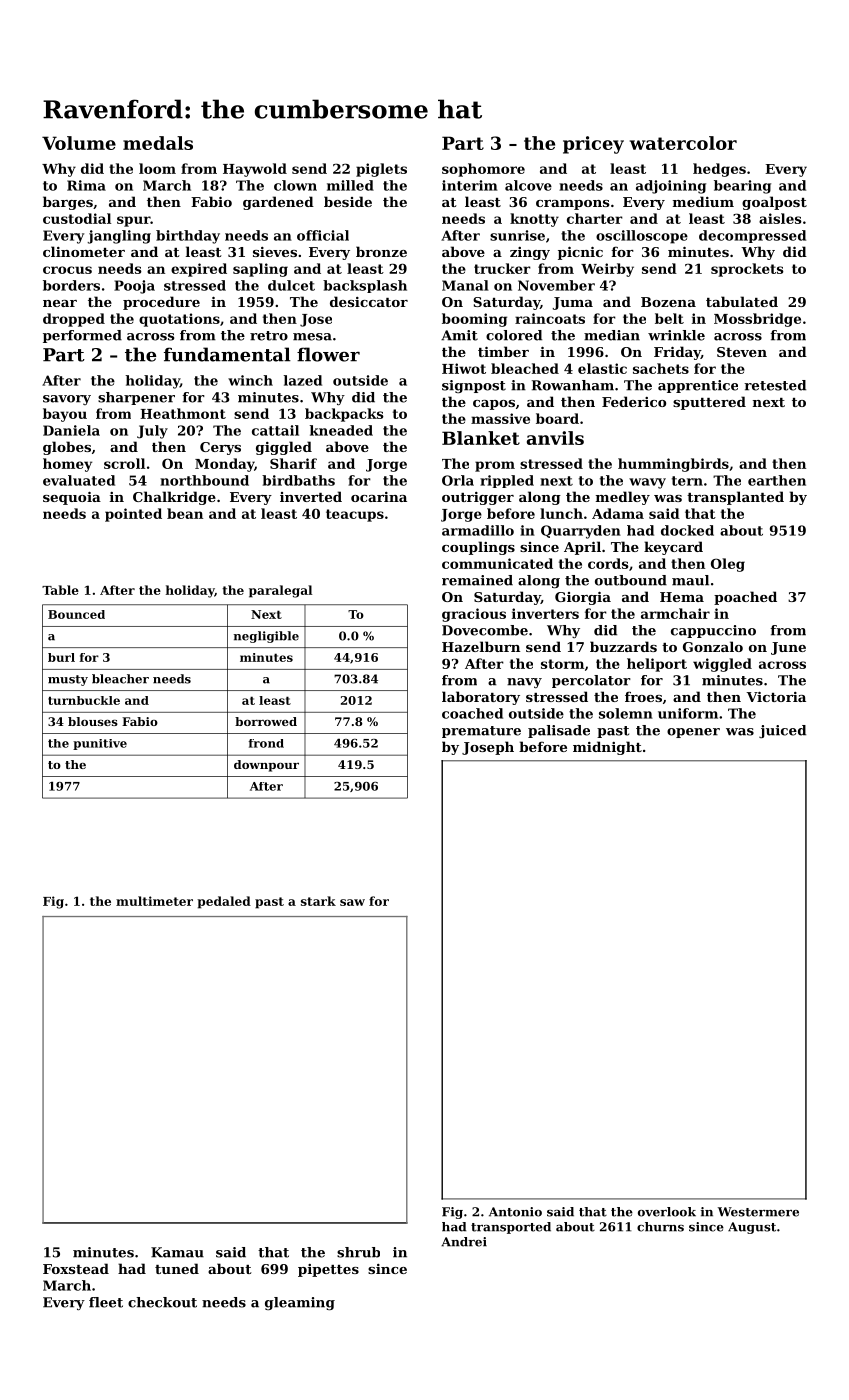  What do you see at coordinates (154, 901) in the document?
I see `multimeter` at bounding box center [154, 901].
